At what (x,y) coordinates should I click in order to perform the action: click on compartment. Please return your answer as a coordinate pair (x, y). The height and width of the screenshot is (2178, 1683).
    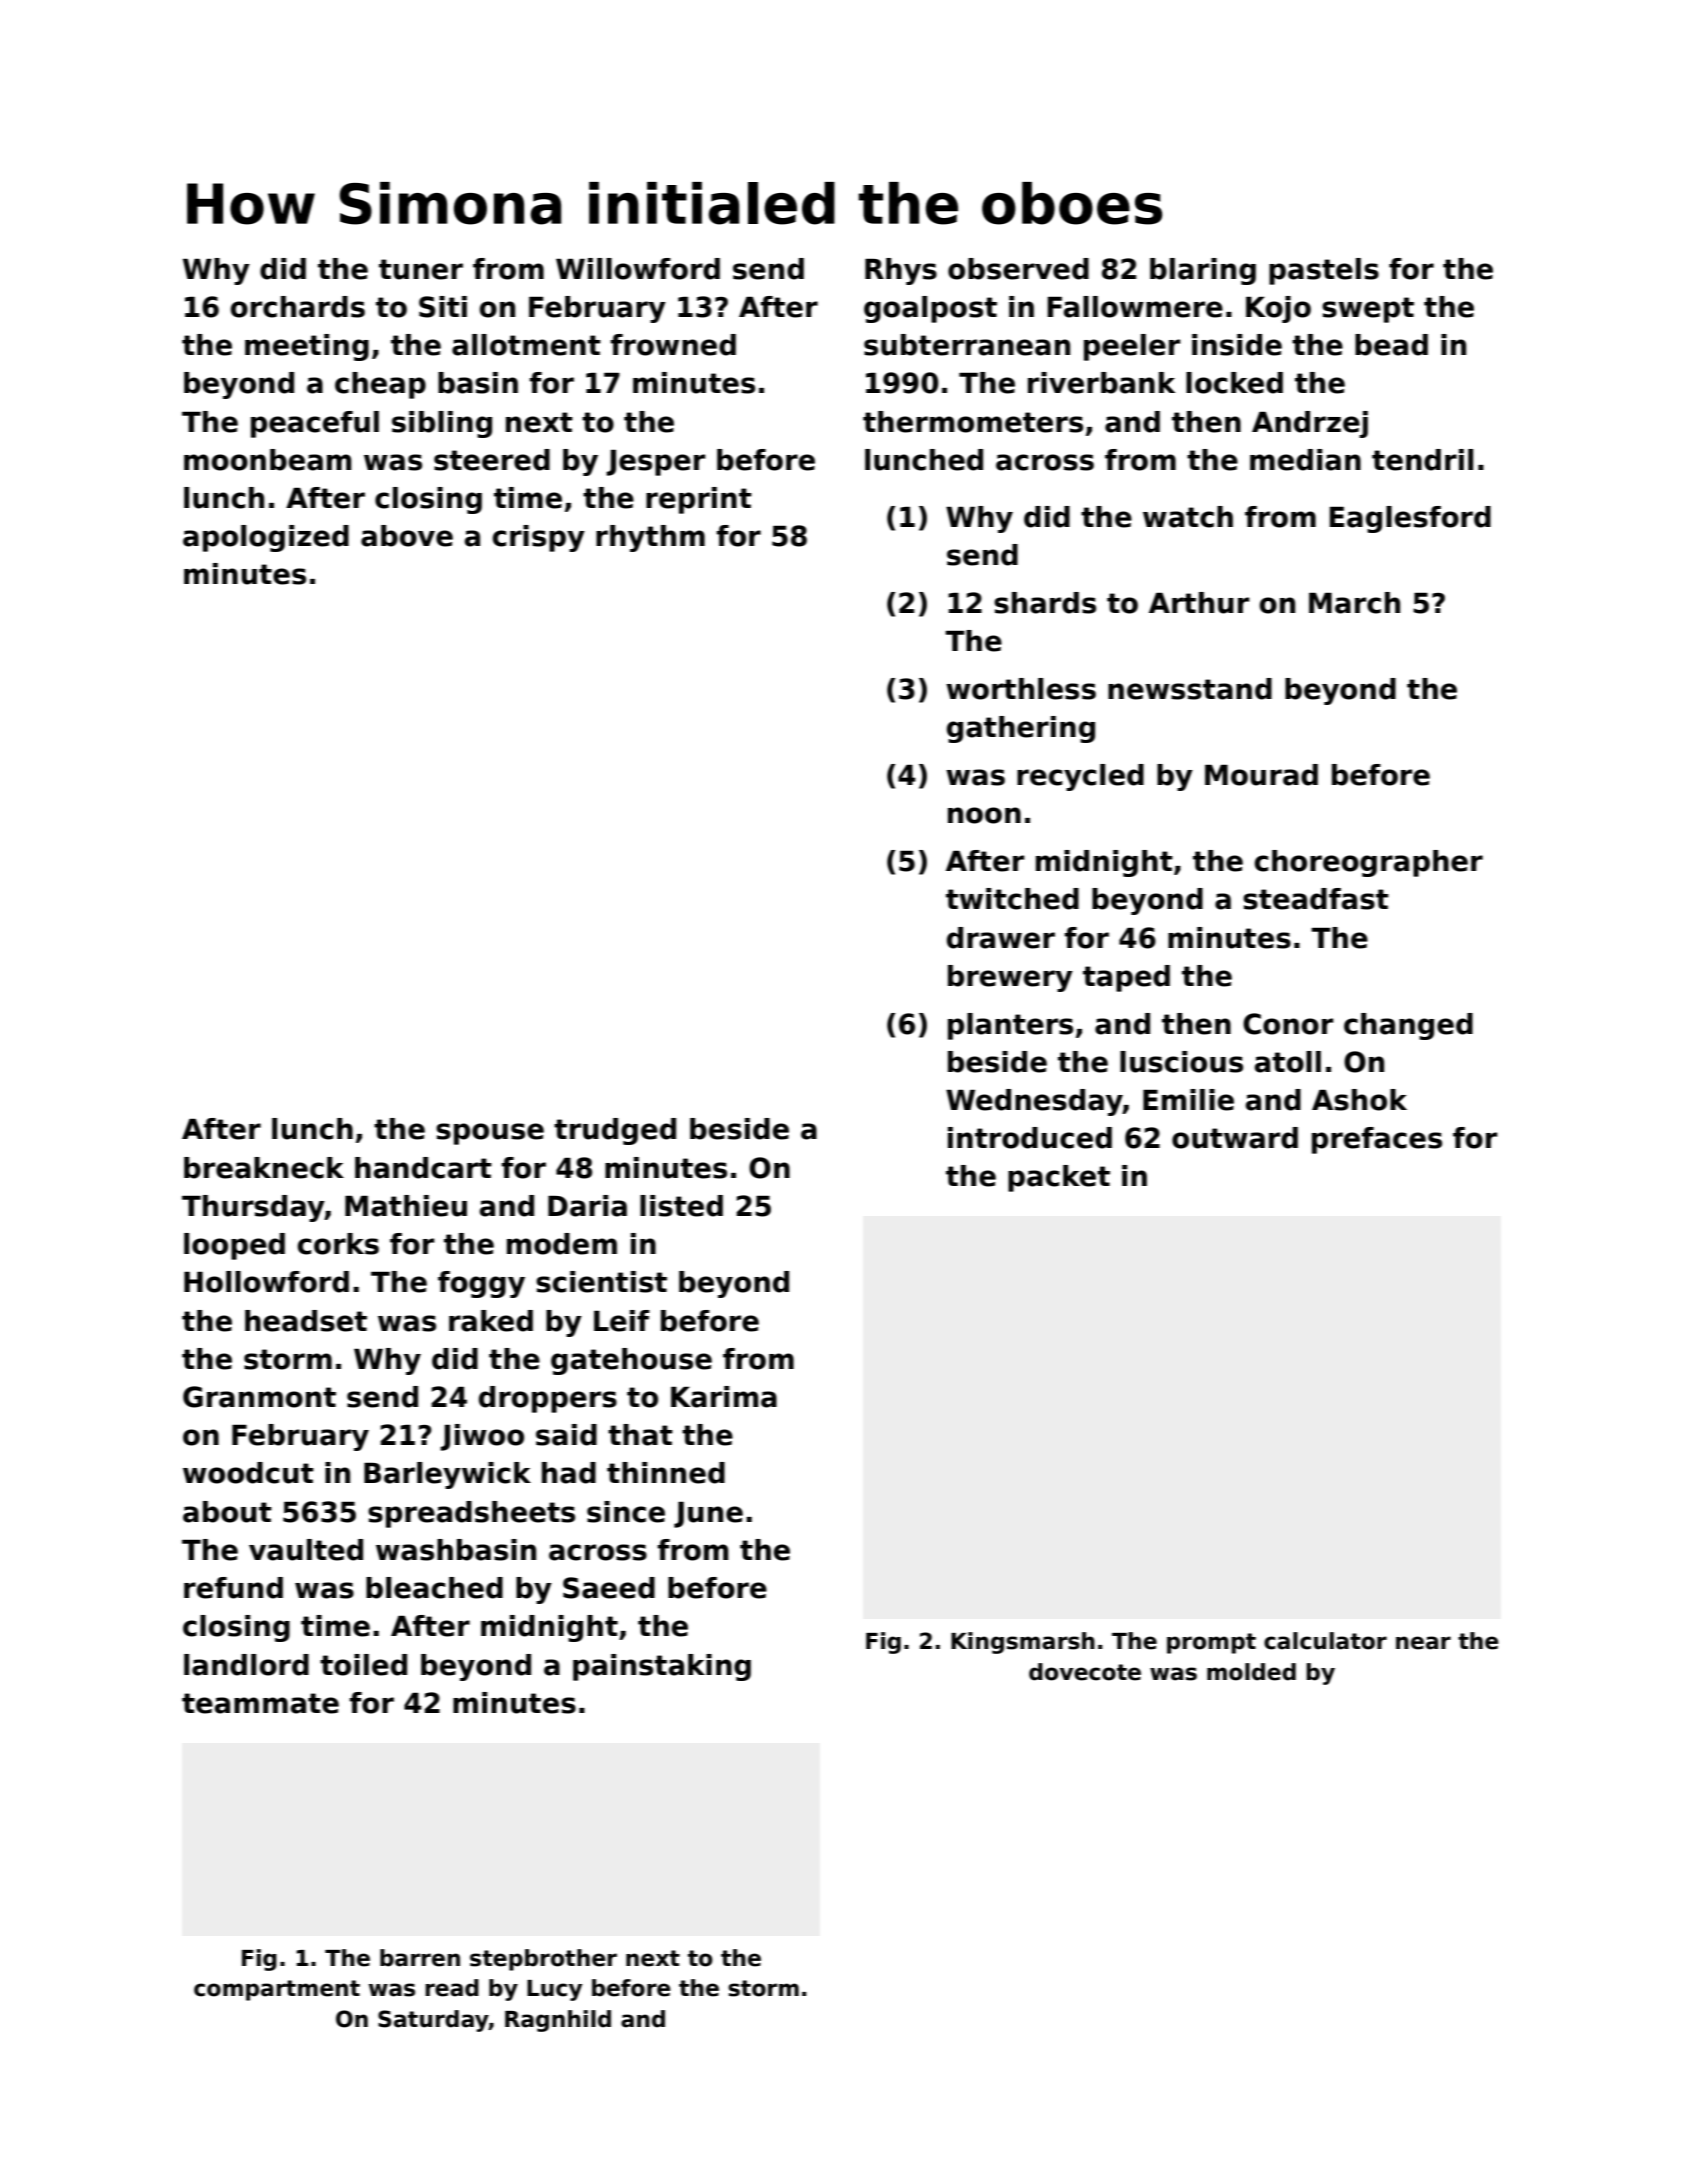
    Looking at the image, I should click on (277, 1990).
